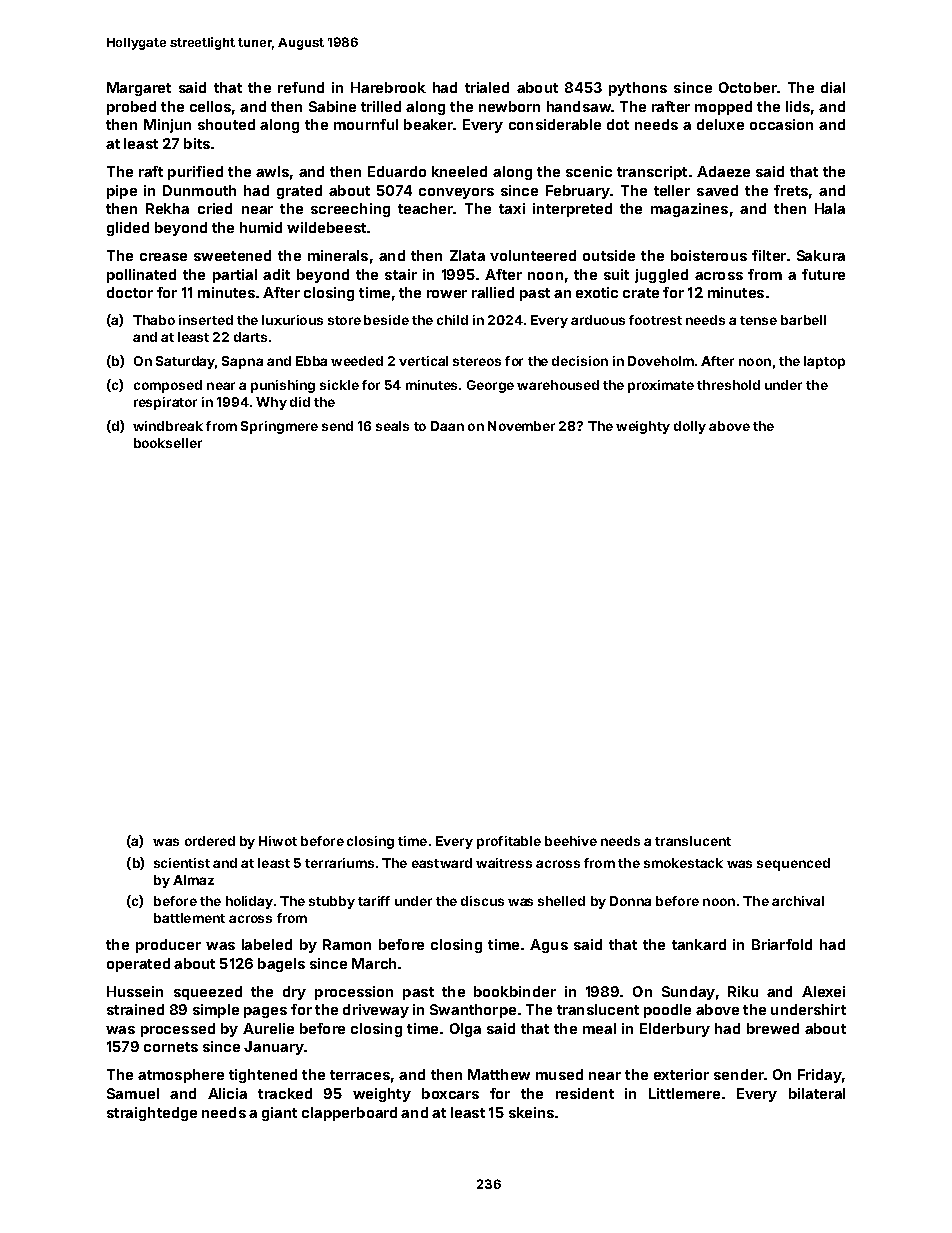 The width and height of the screenshot is (952, 1233). What do you see at coordinates (531, 1112) in the screenshot?
I see `skeins` at bounding box center [531, 1112].
